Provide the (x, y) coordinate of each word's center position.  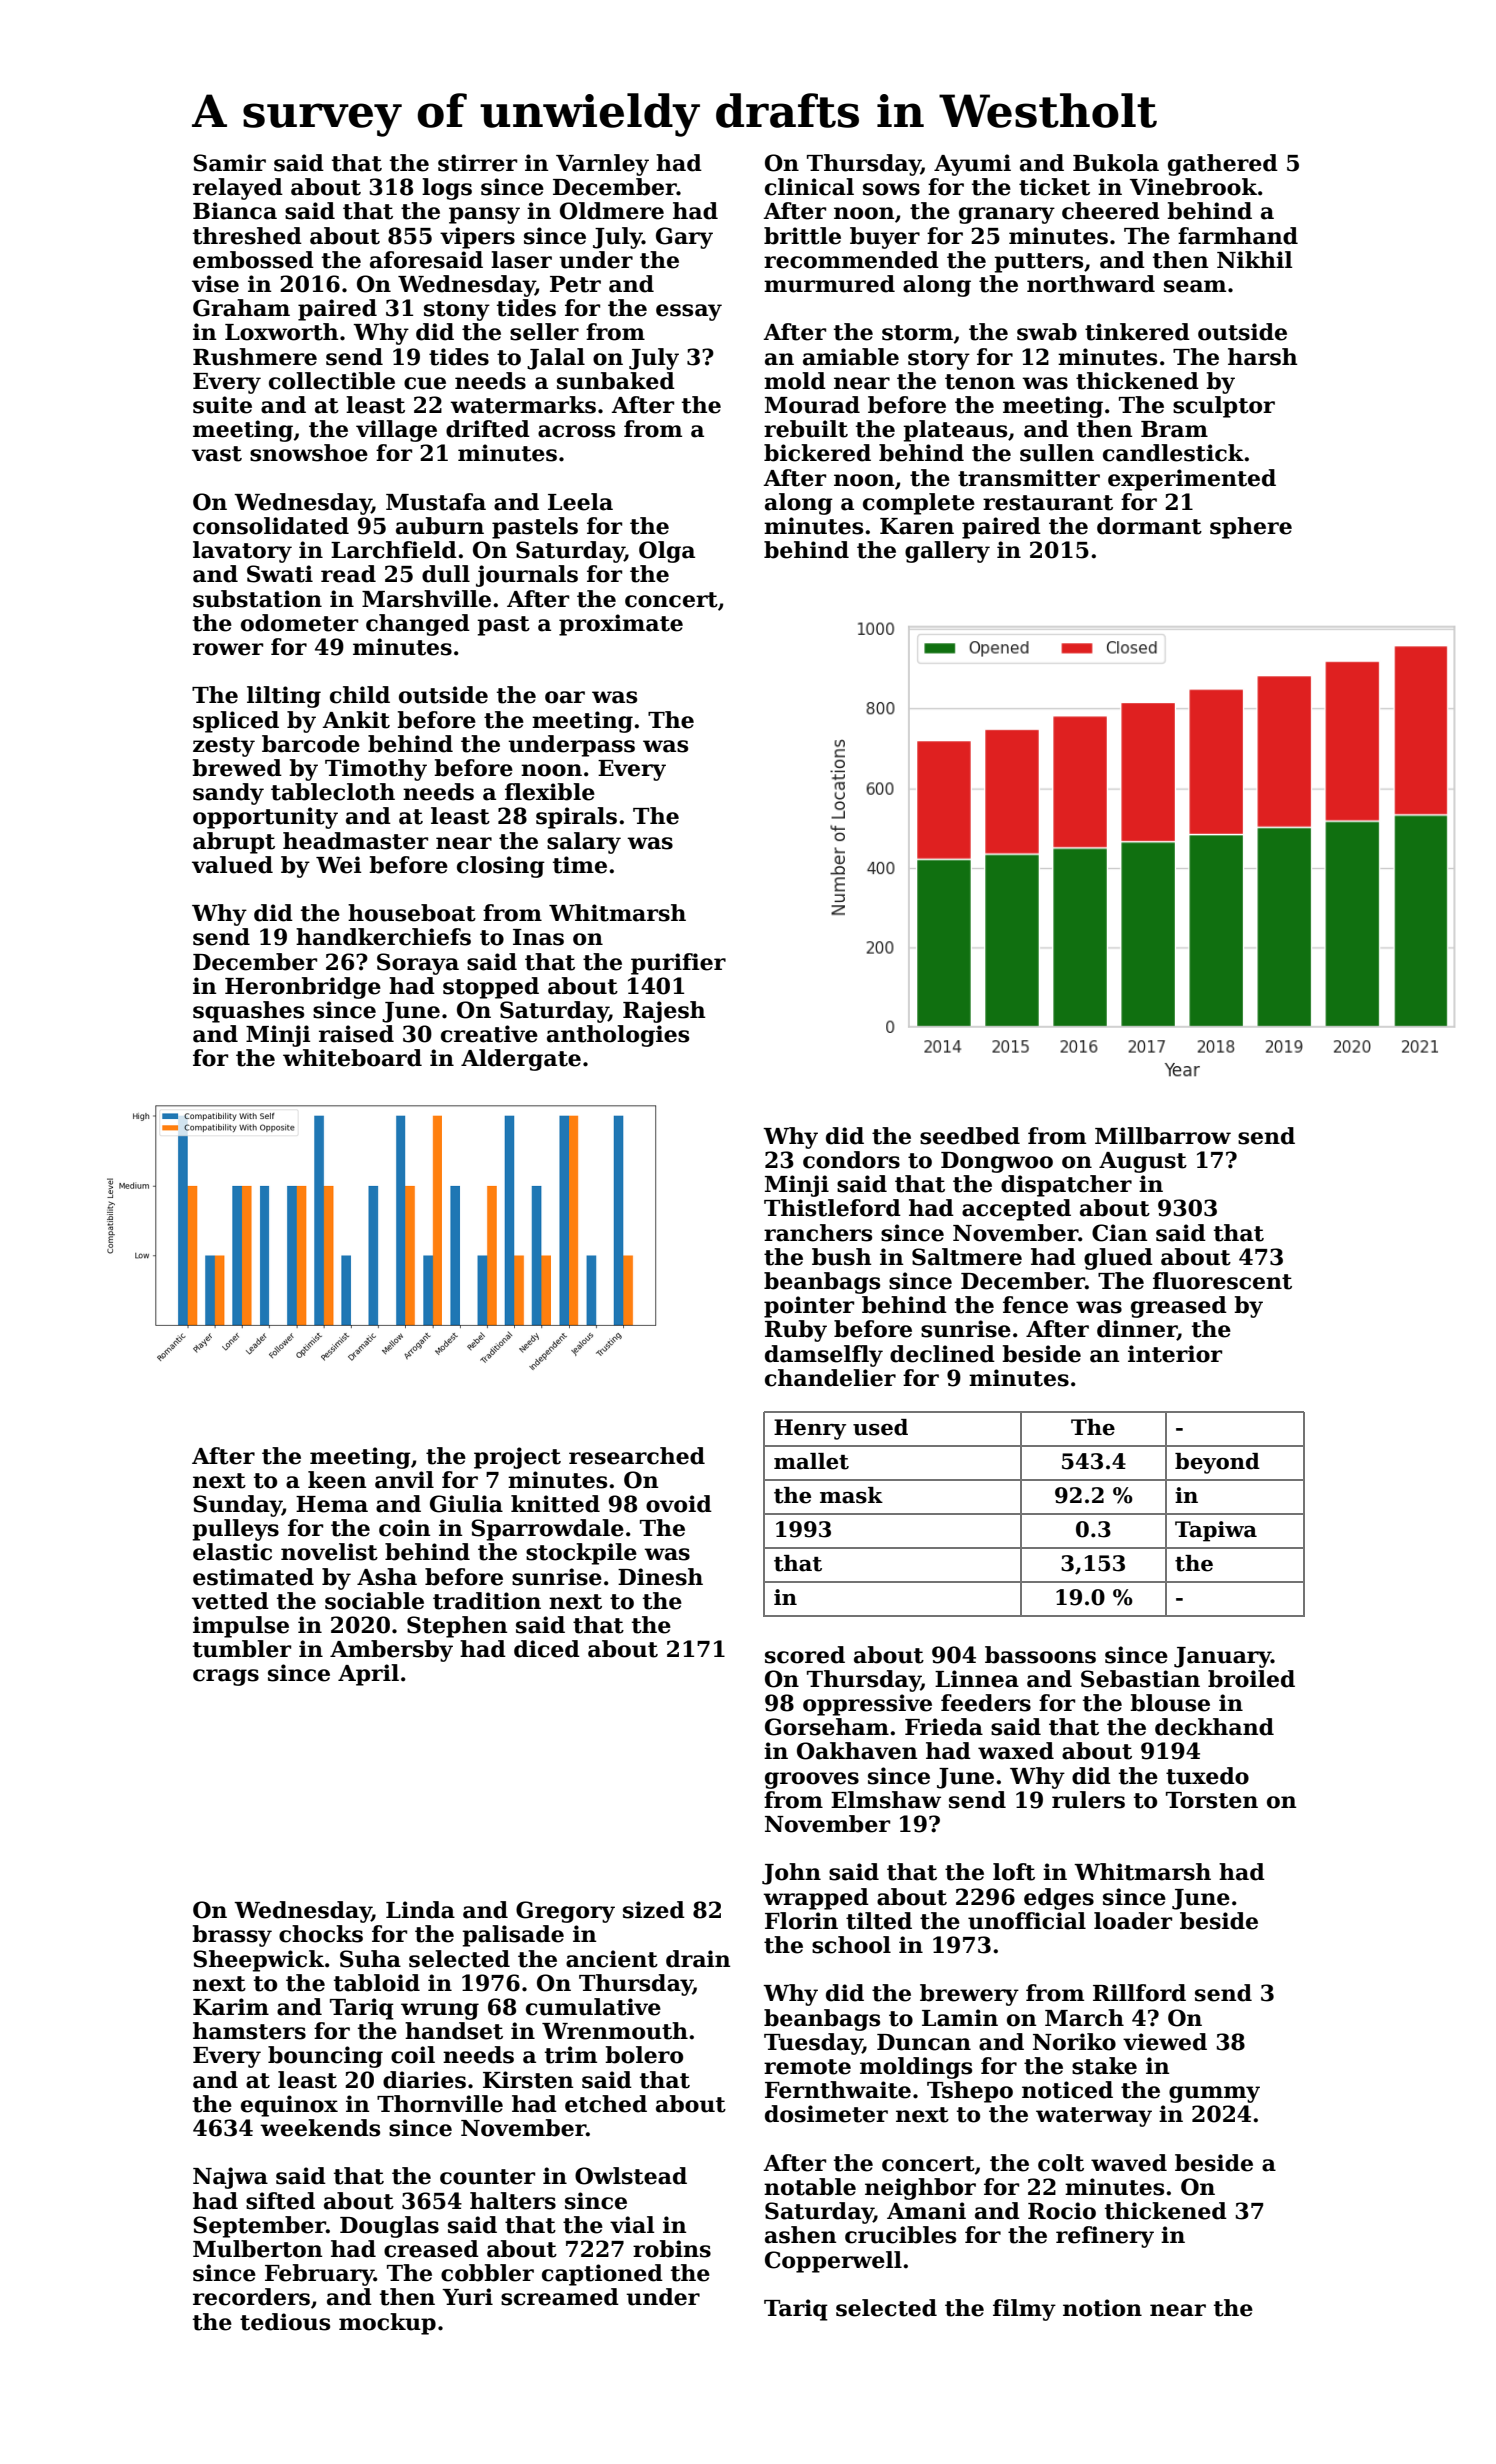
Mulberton (258, 2249)
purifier (678, 964)
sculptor (1224, 407)
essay (689, 312)
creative (489, 1034)
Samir (229, 163)
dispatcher (1066, 1186)
